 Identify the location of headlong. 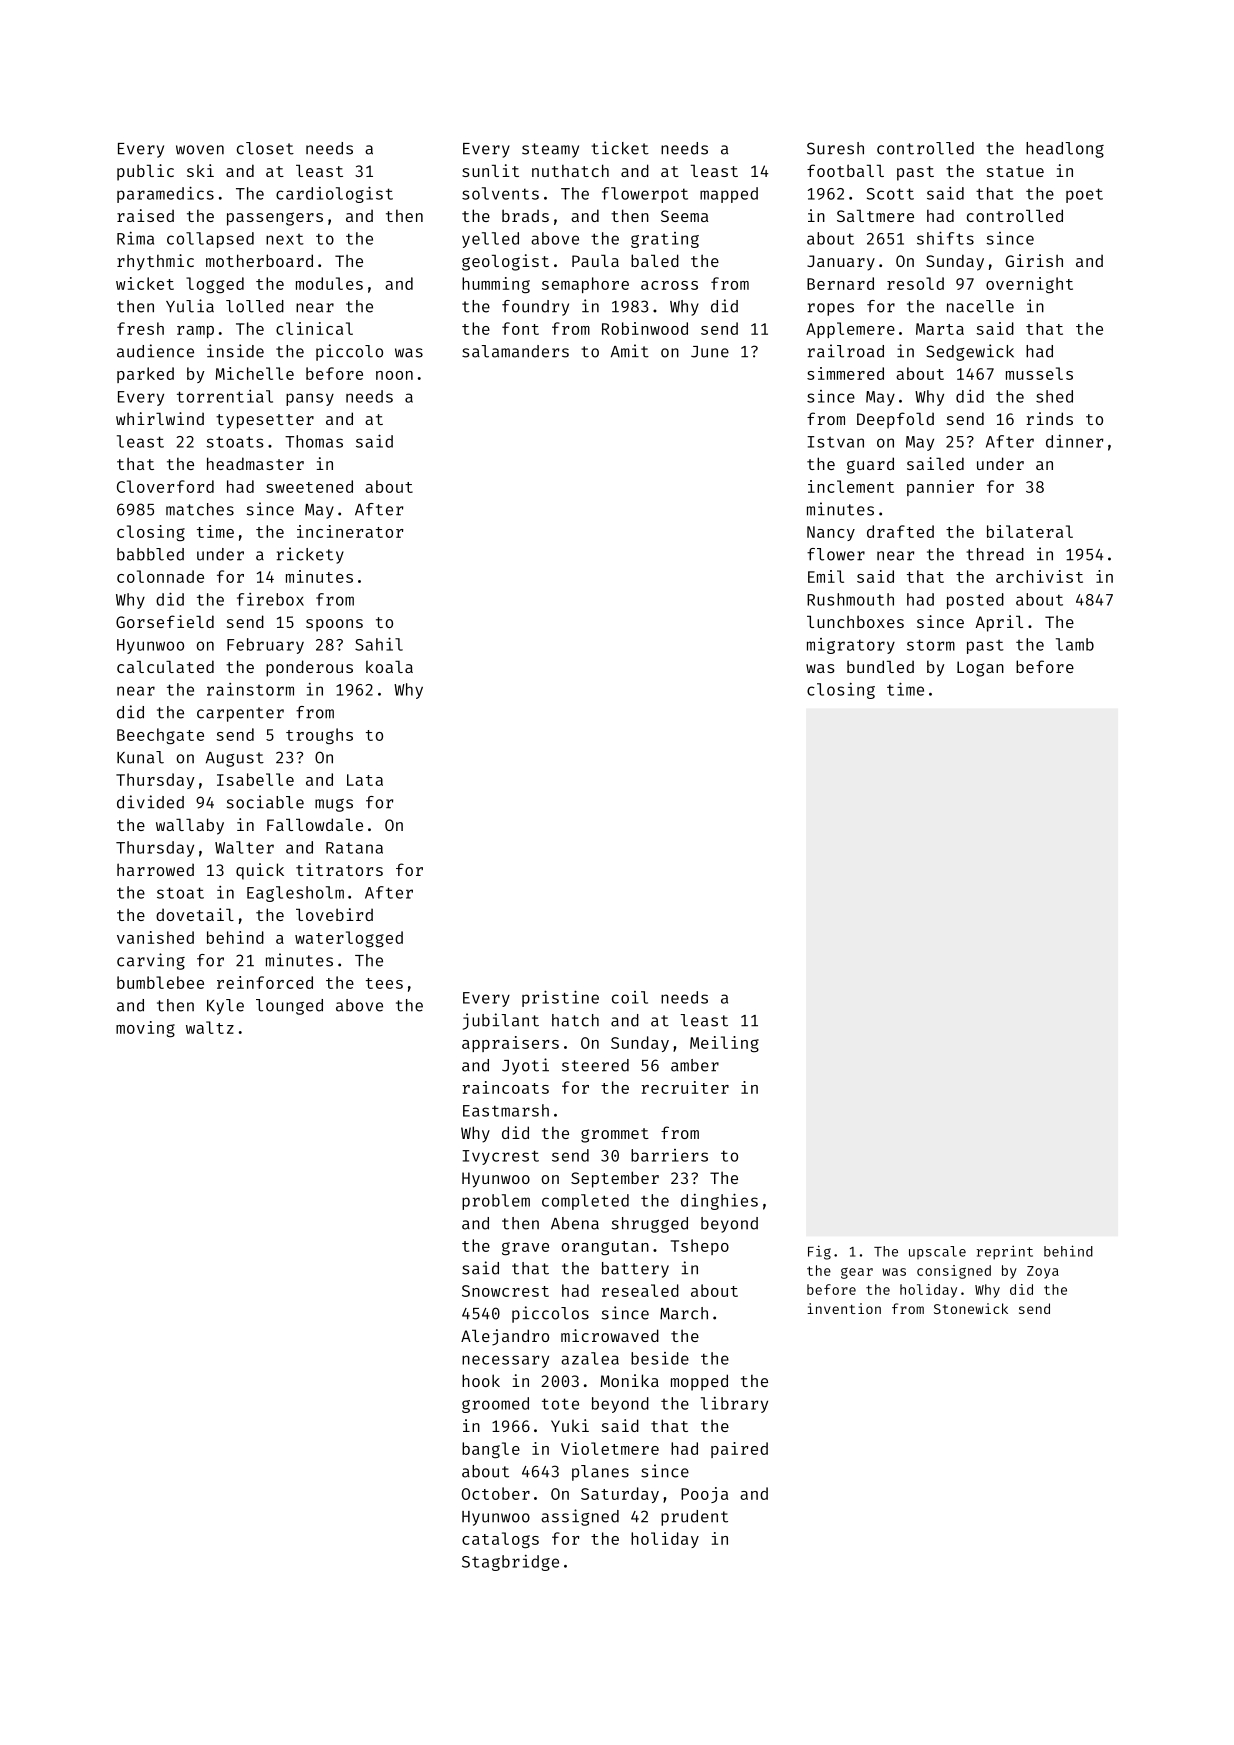
(1065, 150).
